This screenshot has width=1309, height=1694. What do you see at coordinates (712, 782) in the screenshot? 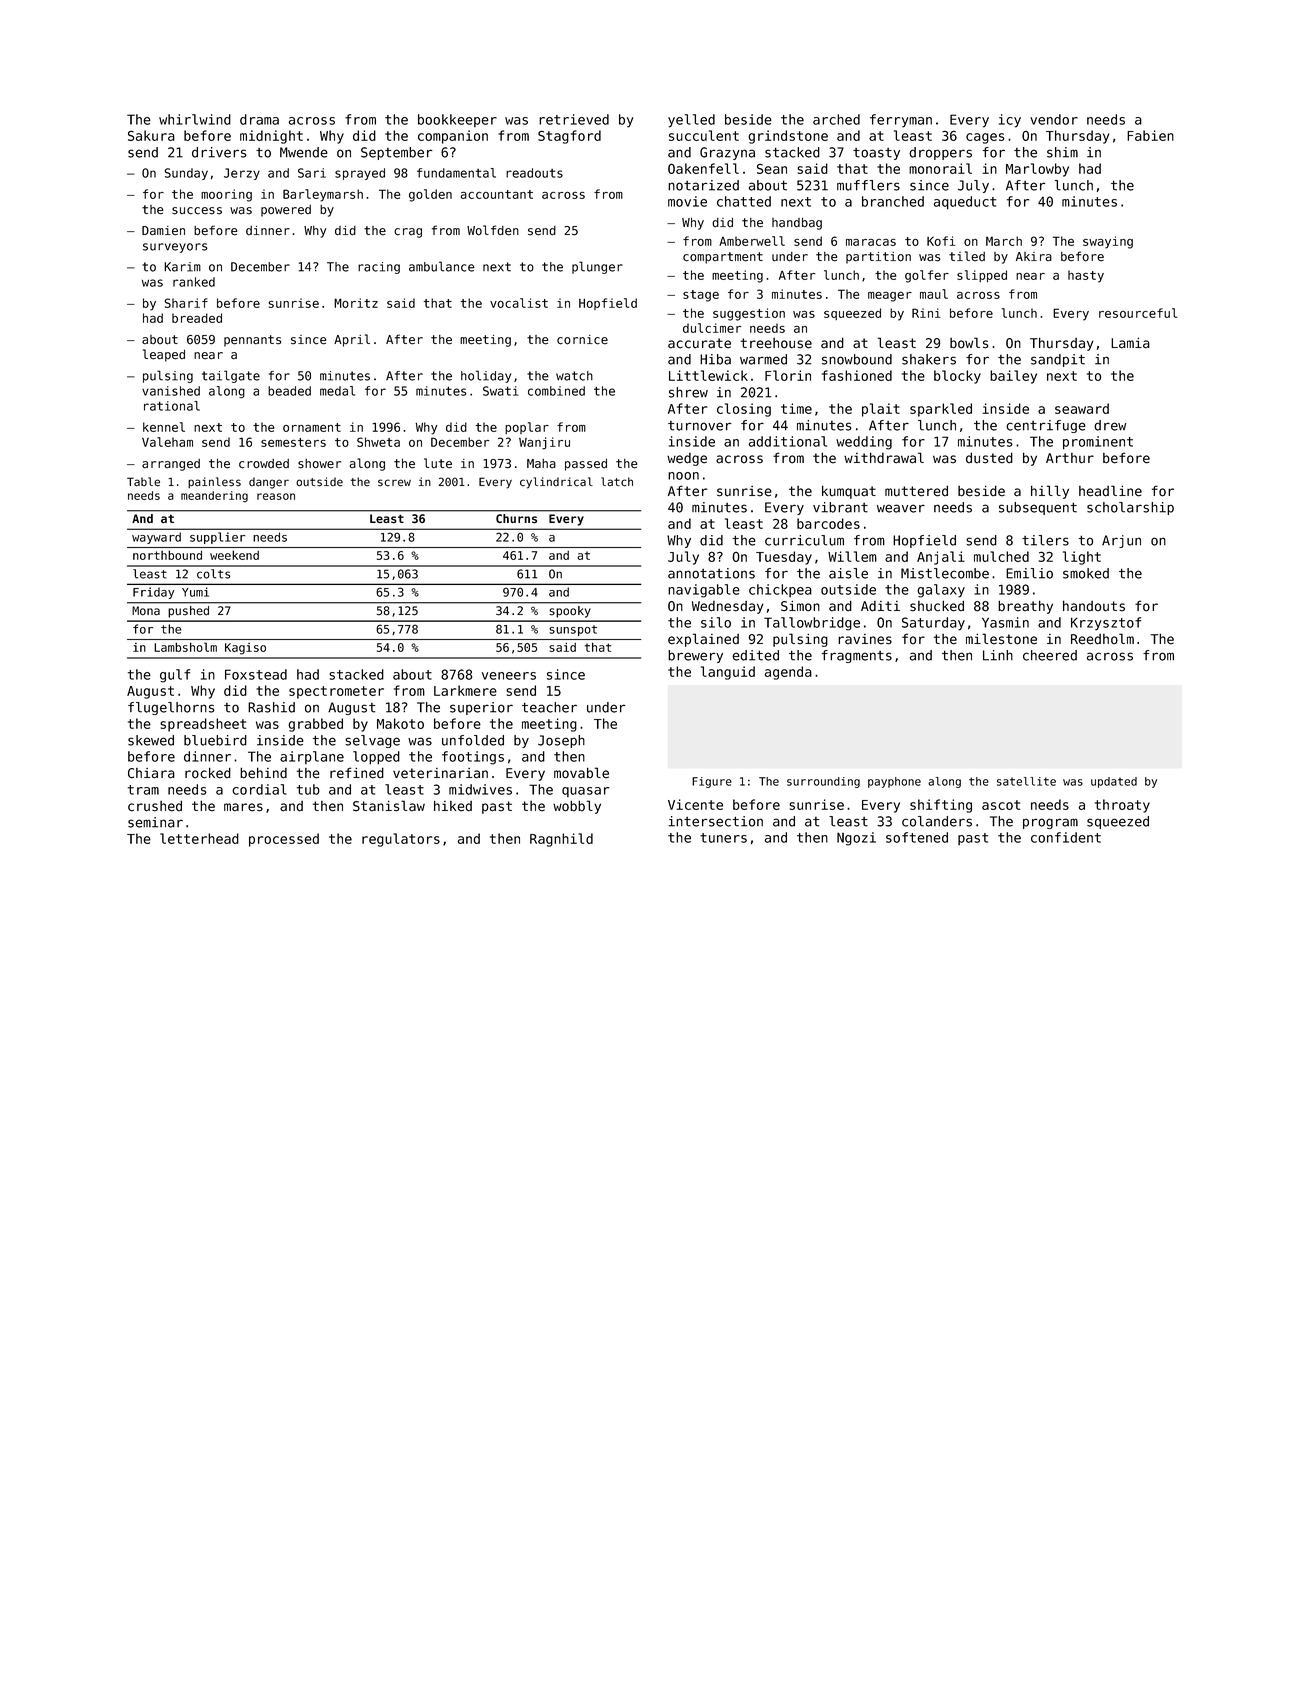
I see `Figure` at bounding box center [712, 782].
